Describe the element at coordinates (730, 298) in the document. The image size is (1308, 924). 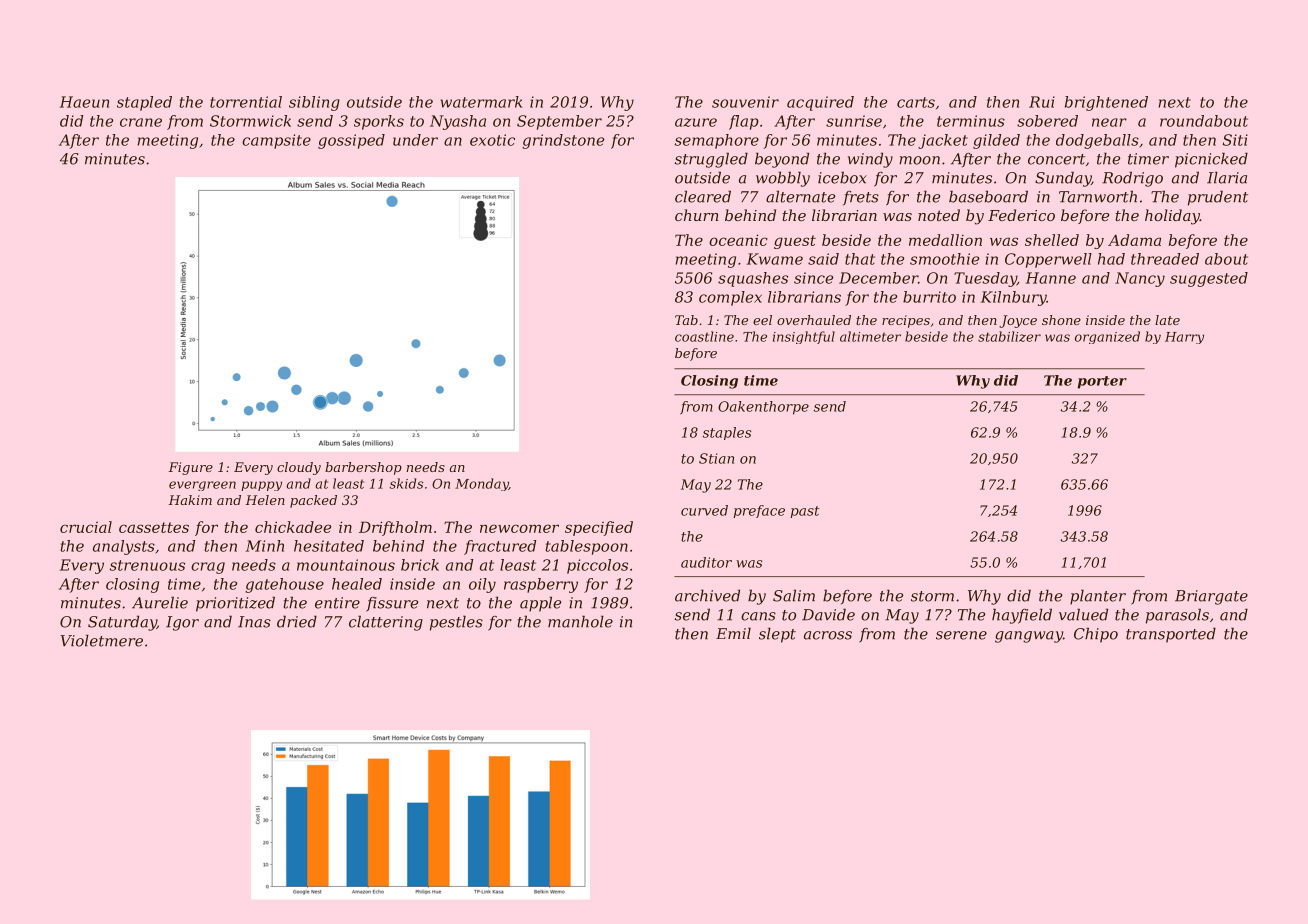
I see `complex` at that location.
